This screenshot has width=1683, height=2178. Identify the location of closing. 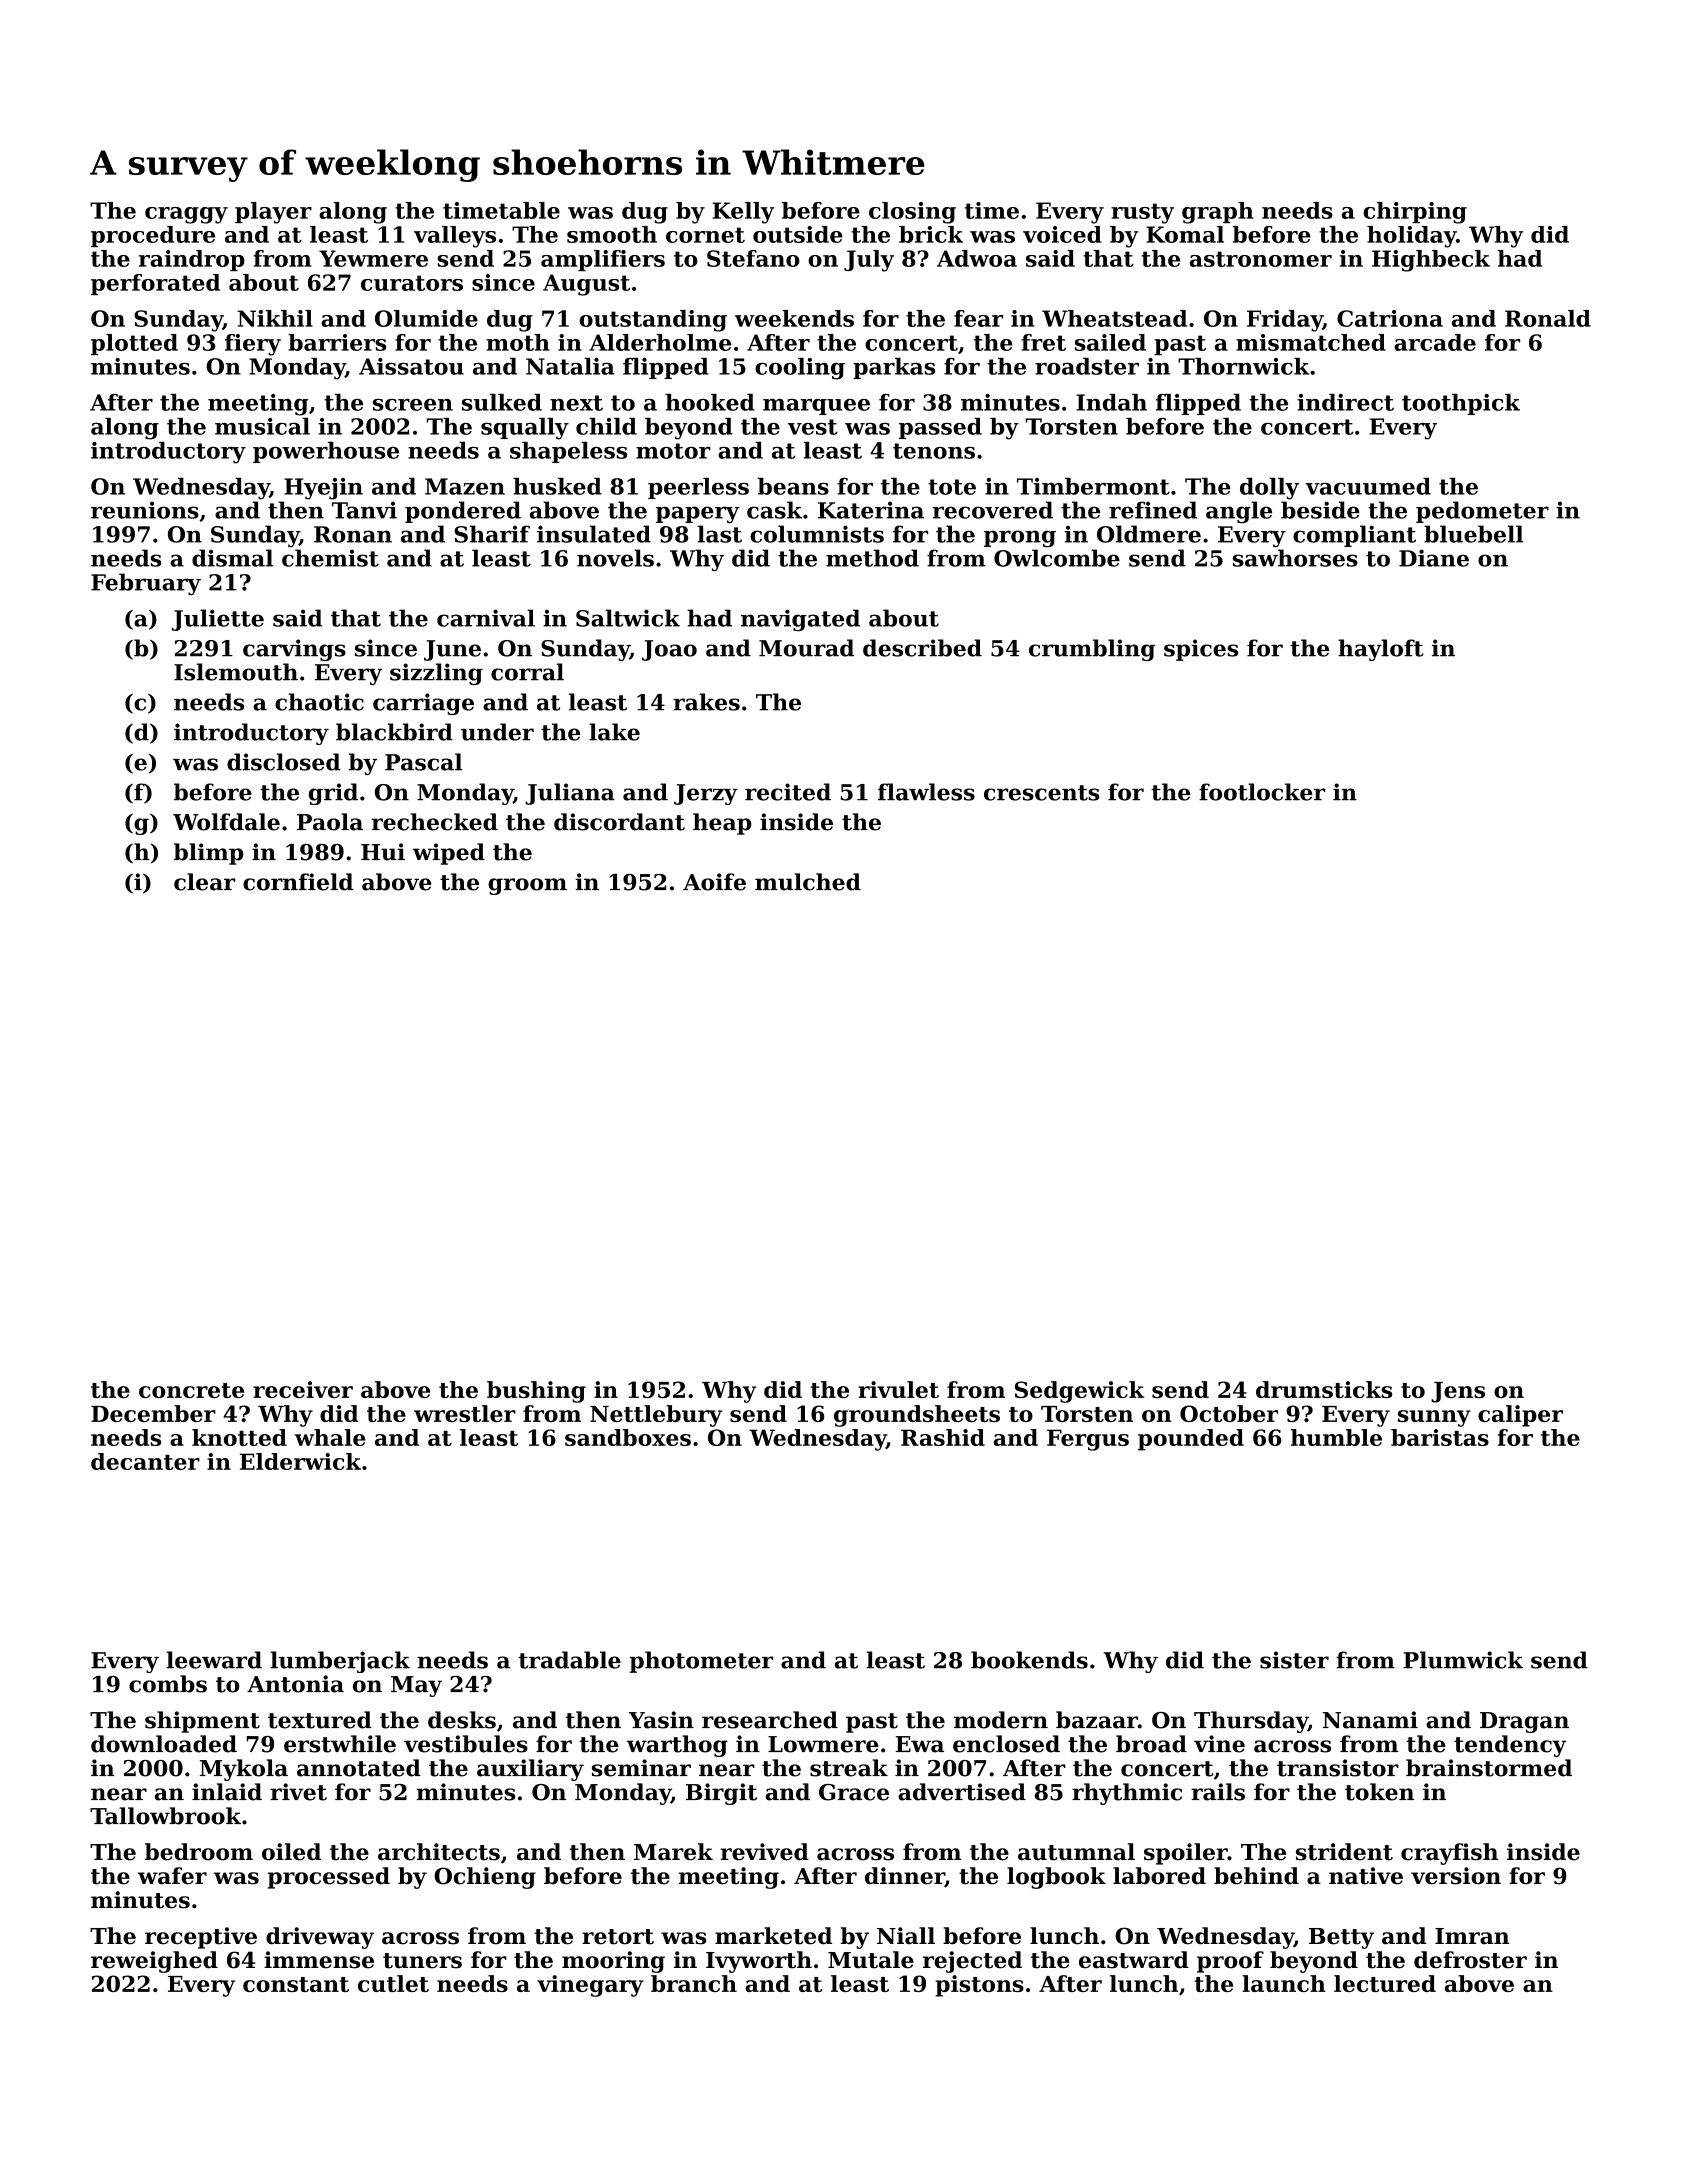
(912, 213).
